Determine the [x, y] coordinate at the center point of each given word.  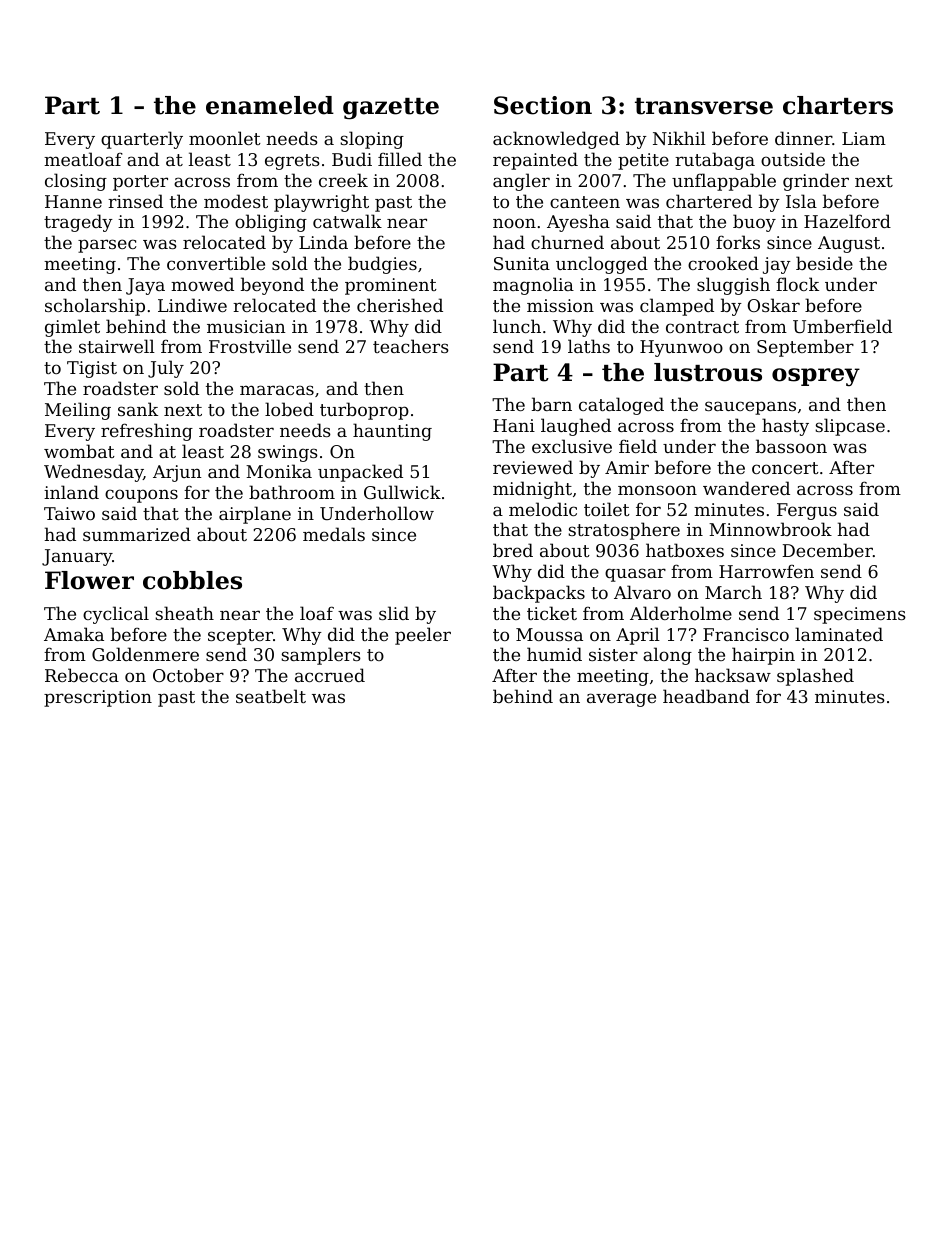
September [805, 348]
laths [589, 346]
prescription [98, 698]
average [621, 700]
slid [394, 613]
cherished [400, 305]
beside [824, 263]
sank [138, 409]
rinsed [135, 201]
